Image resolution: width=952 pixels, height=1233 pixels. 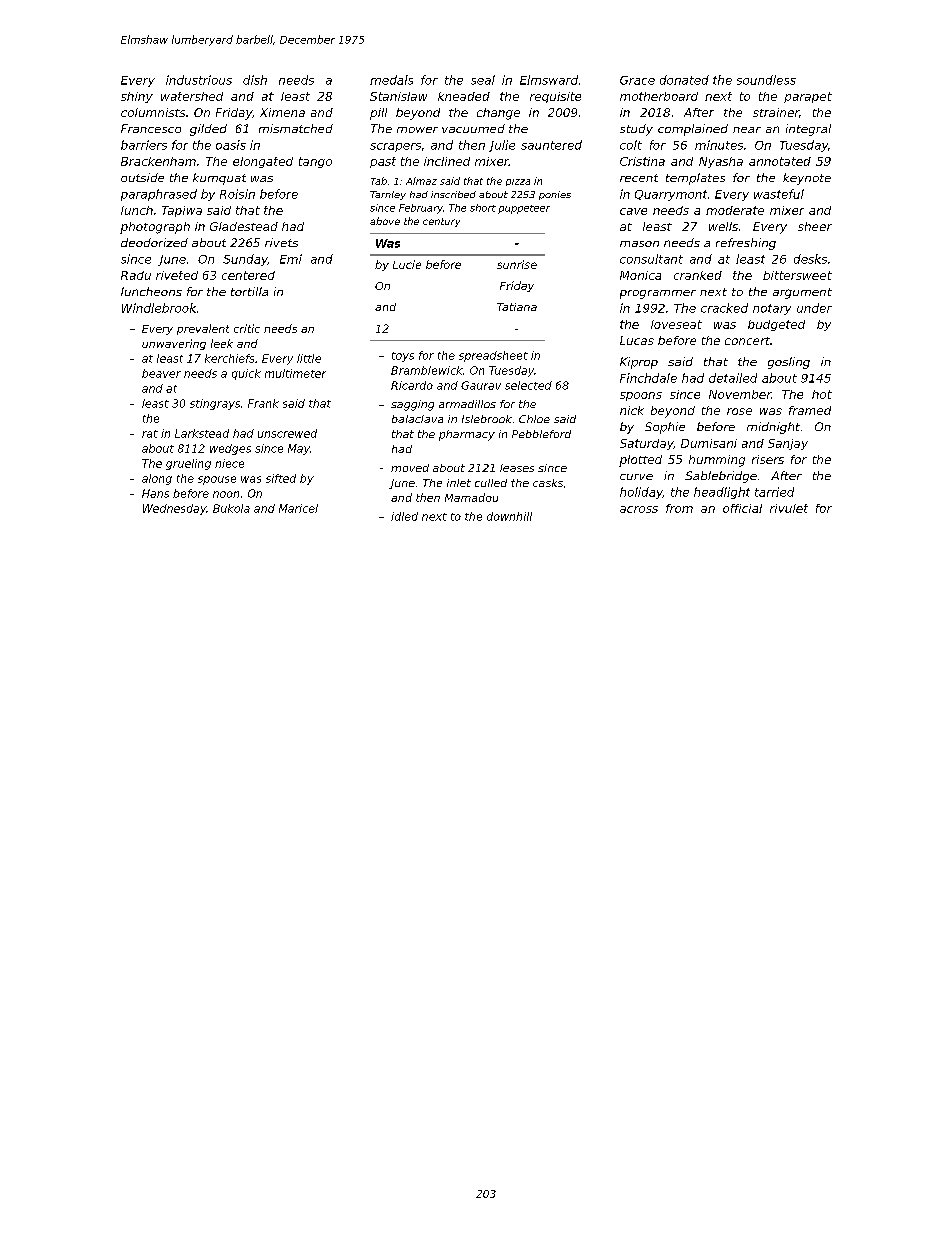 What do you see at coordinates (174, 344) in the screenshot?
I see `unwavering` at bounding box center [174, 344].
